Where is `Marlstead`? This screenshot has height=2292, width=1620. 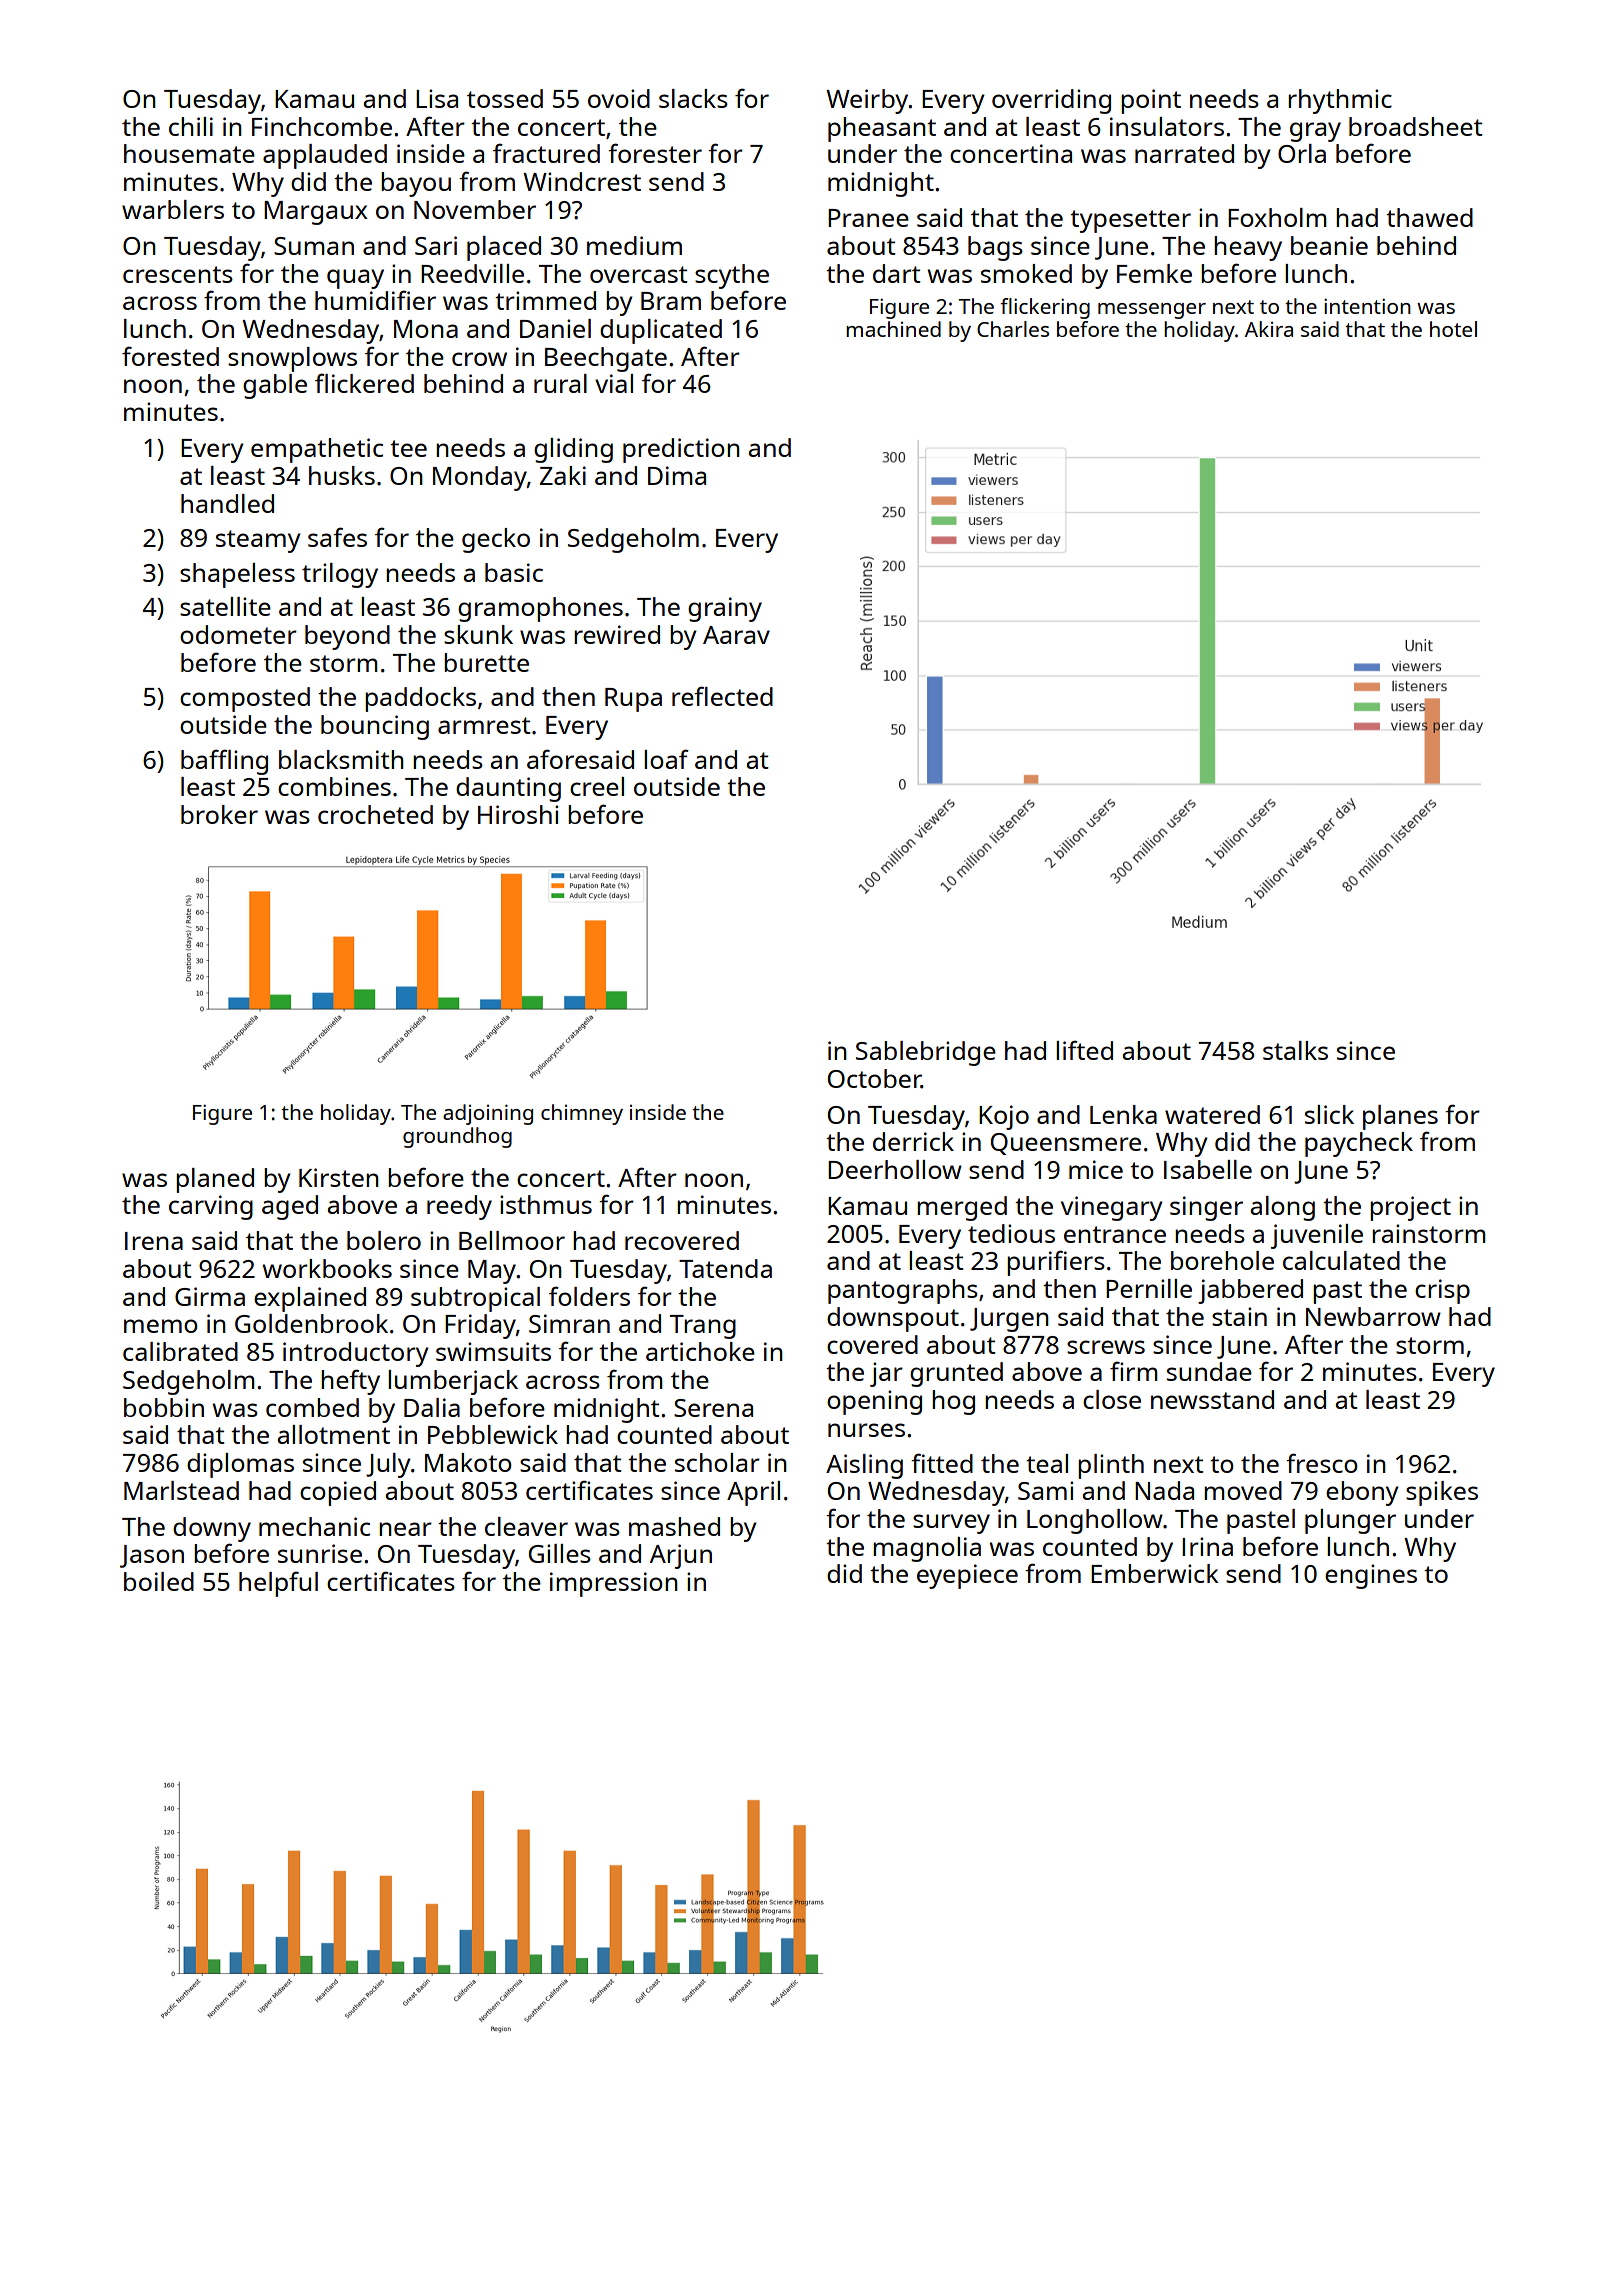 Marlstead is located at coordinates (181, 1490).
